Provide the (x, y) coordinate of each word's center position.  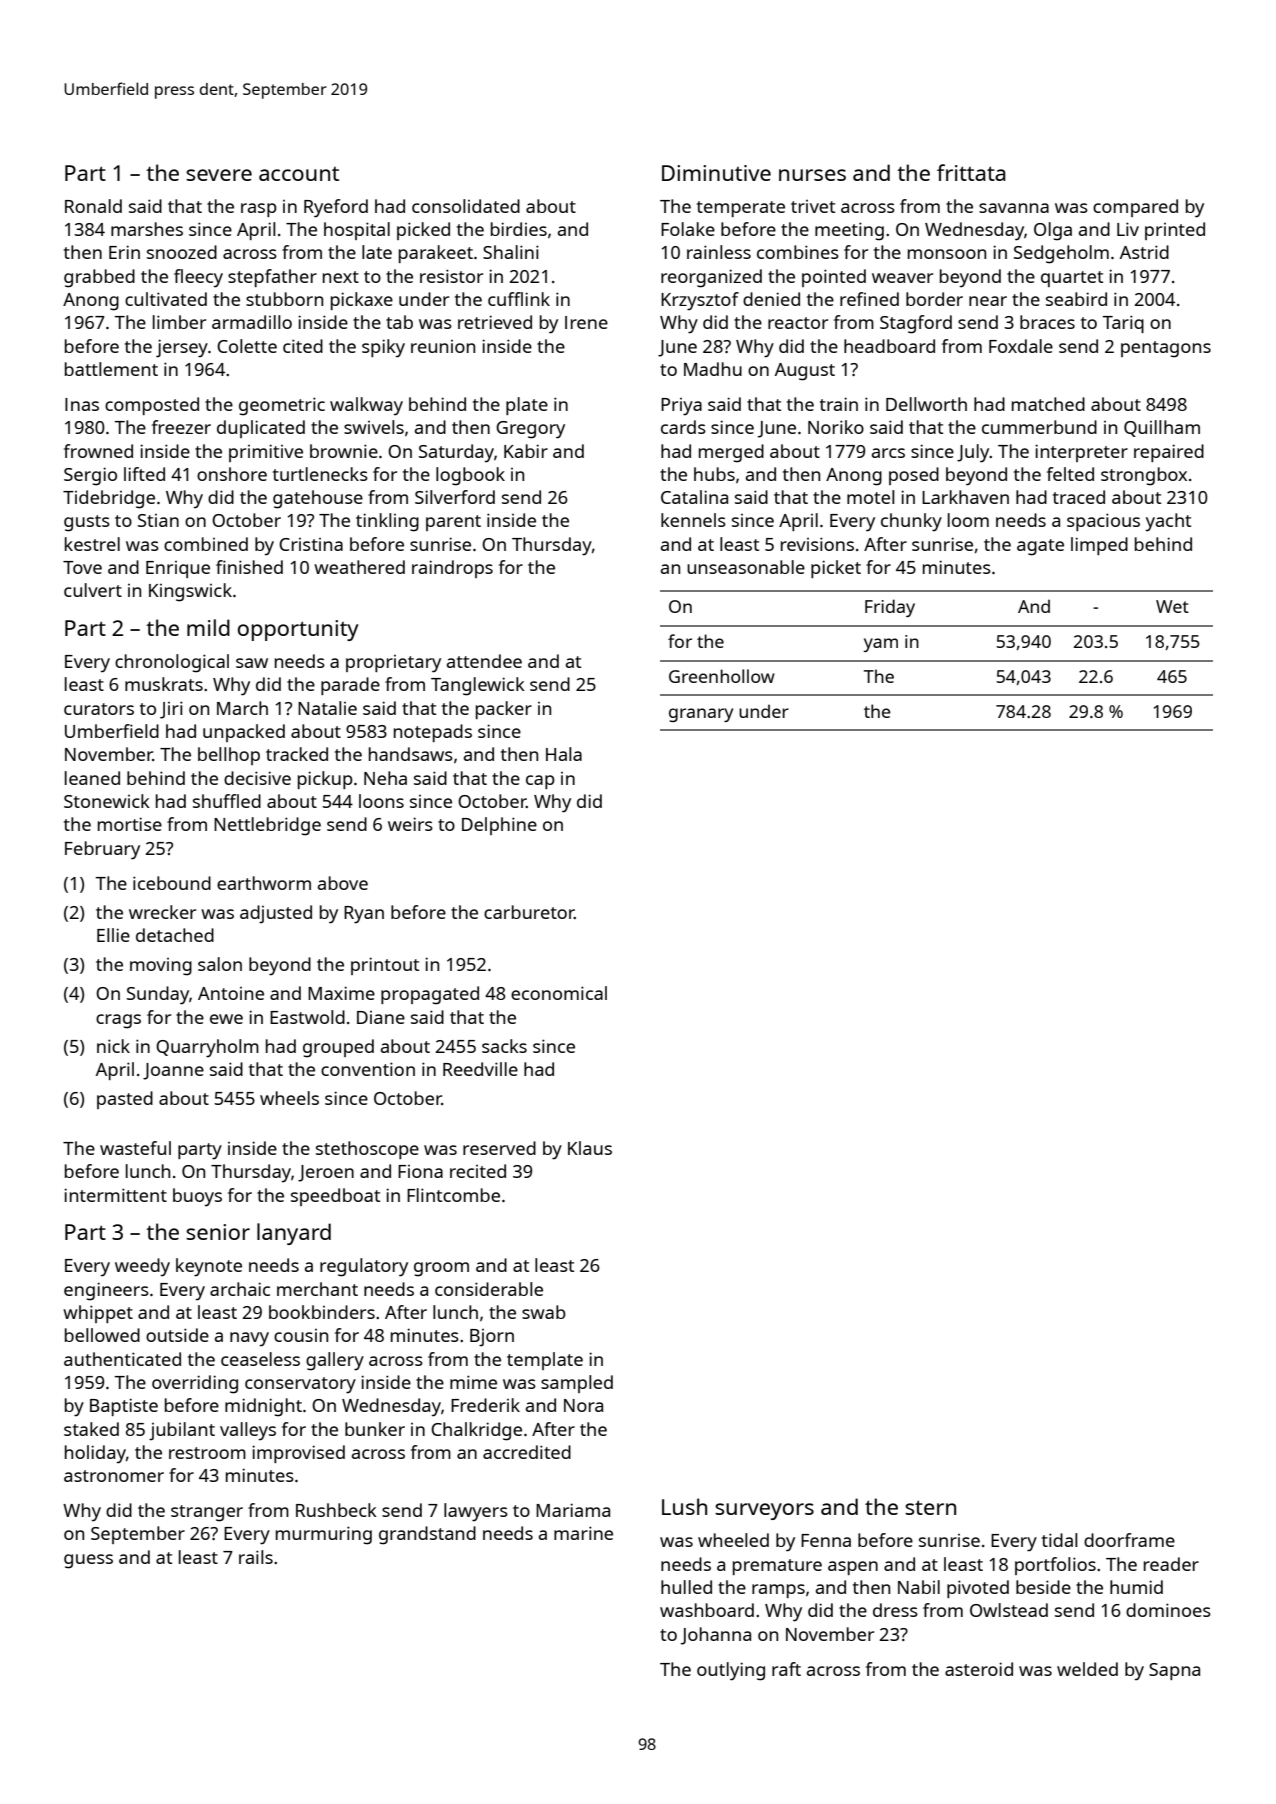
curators (99, 709)
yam (881, 645)
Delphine (499, 826)
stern (930, 1507)
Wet (1172, 606)
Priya (681, 407)
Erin (124, 252)
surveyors (764, 1511)
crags (118, 1021)
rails (256, 1557)
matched (1048, 404)
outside (177, 1335)
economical (559, 993)
